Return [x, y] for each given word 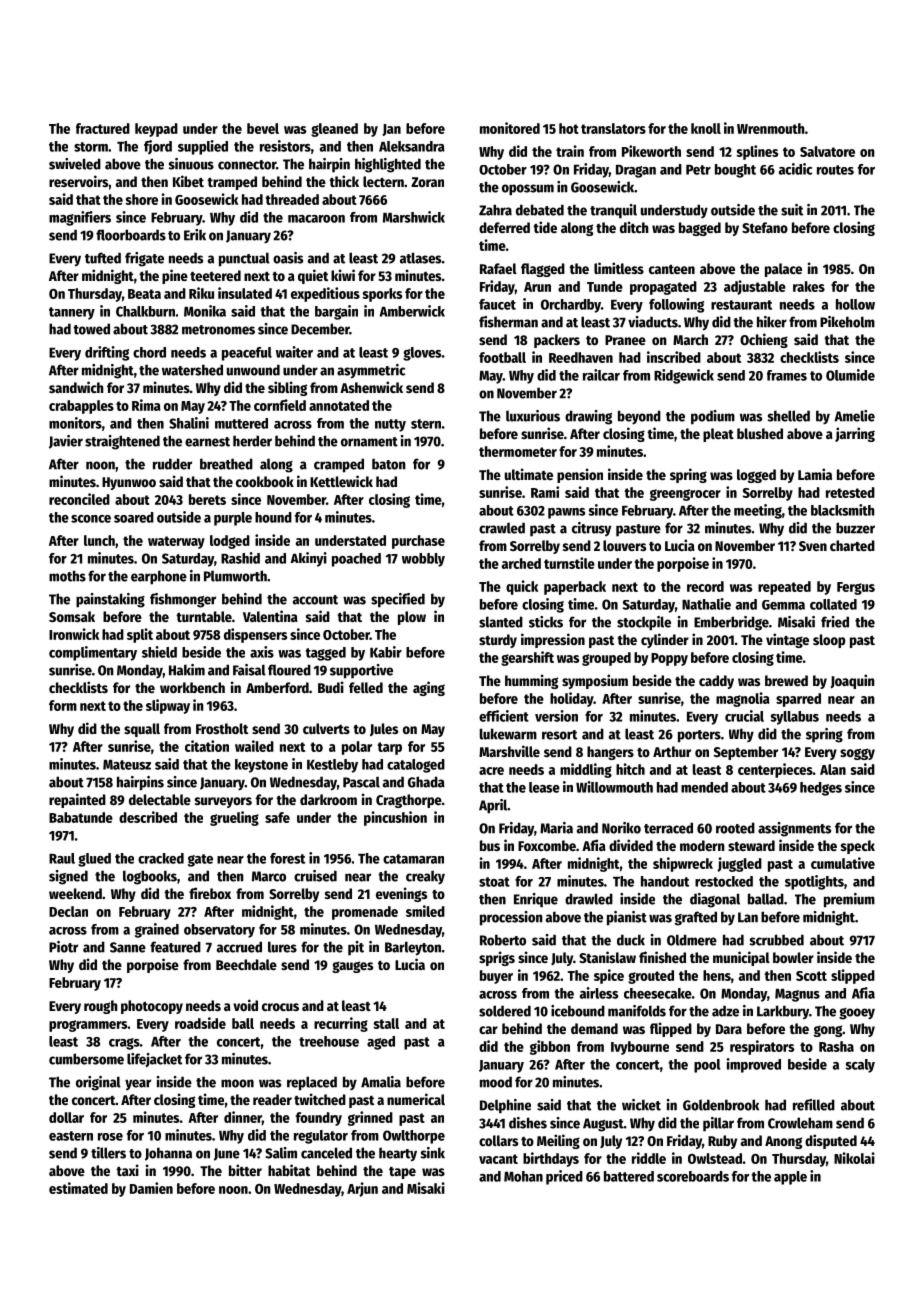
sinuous [191, 164]
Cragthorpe [409, 801]
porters [699, 736]
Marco [269, 876]
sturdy [498, 641]
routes [835, 170]
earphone [159, 577]
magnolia [743, 699]
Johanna [168, 1154]
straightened [122, 442]
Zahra [495, 210]
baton [389, 464]
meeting [758, 511]
